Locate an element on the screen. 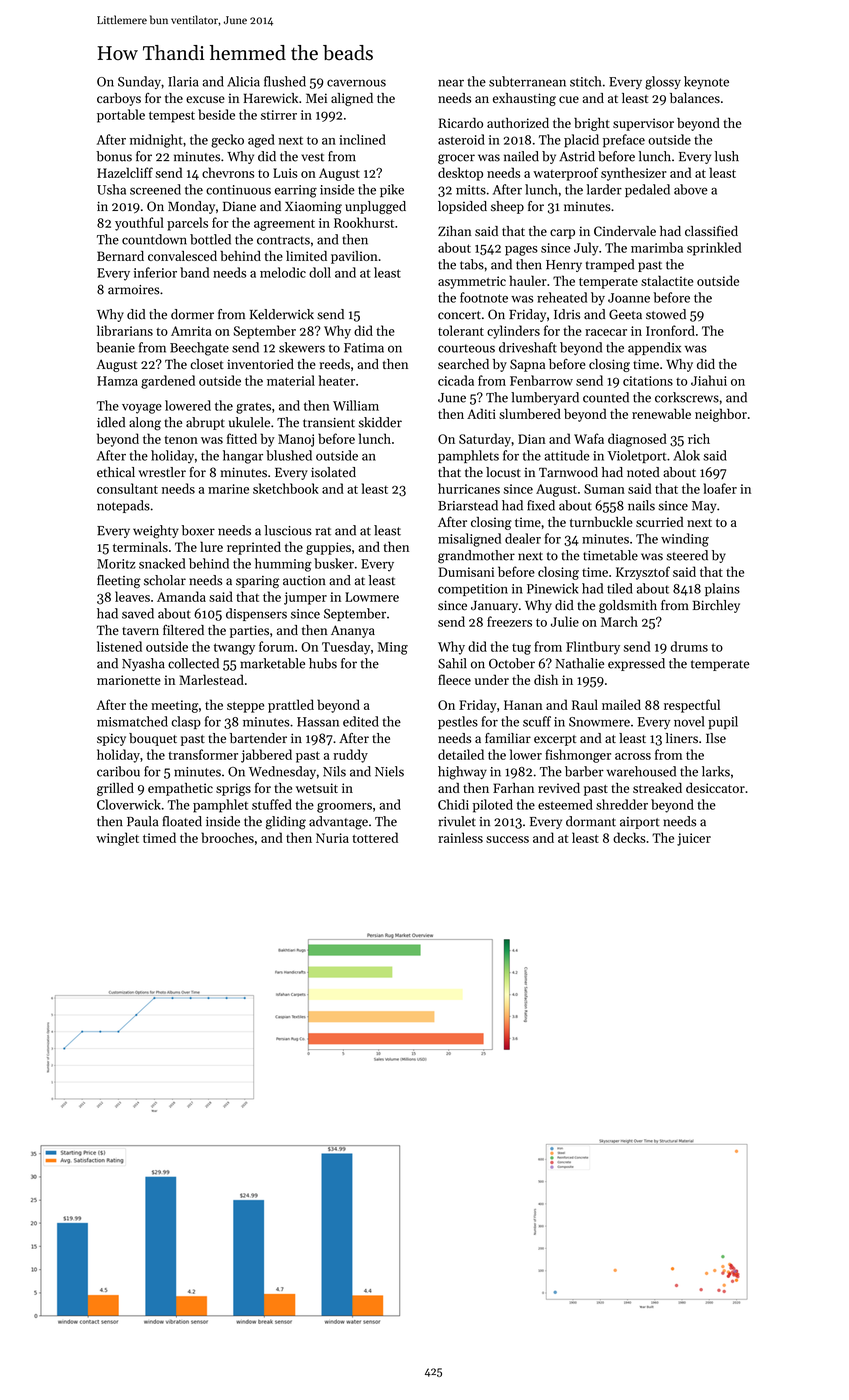 This screenshot has width=849, height=1400. saved is located at coordinates (138, 613).
